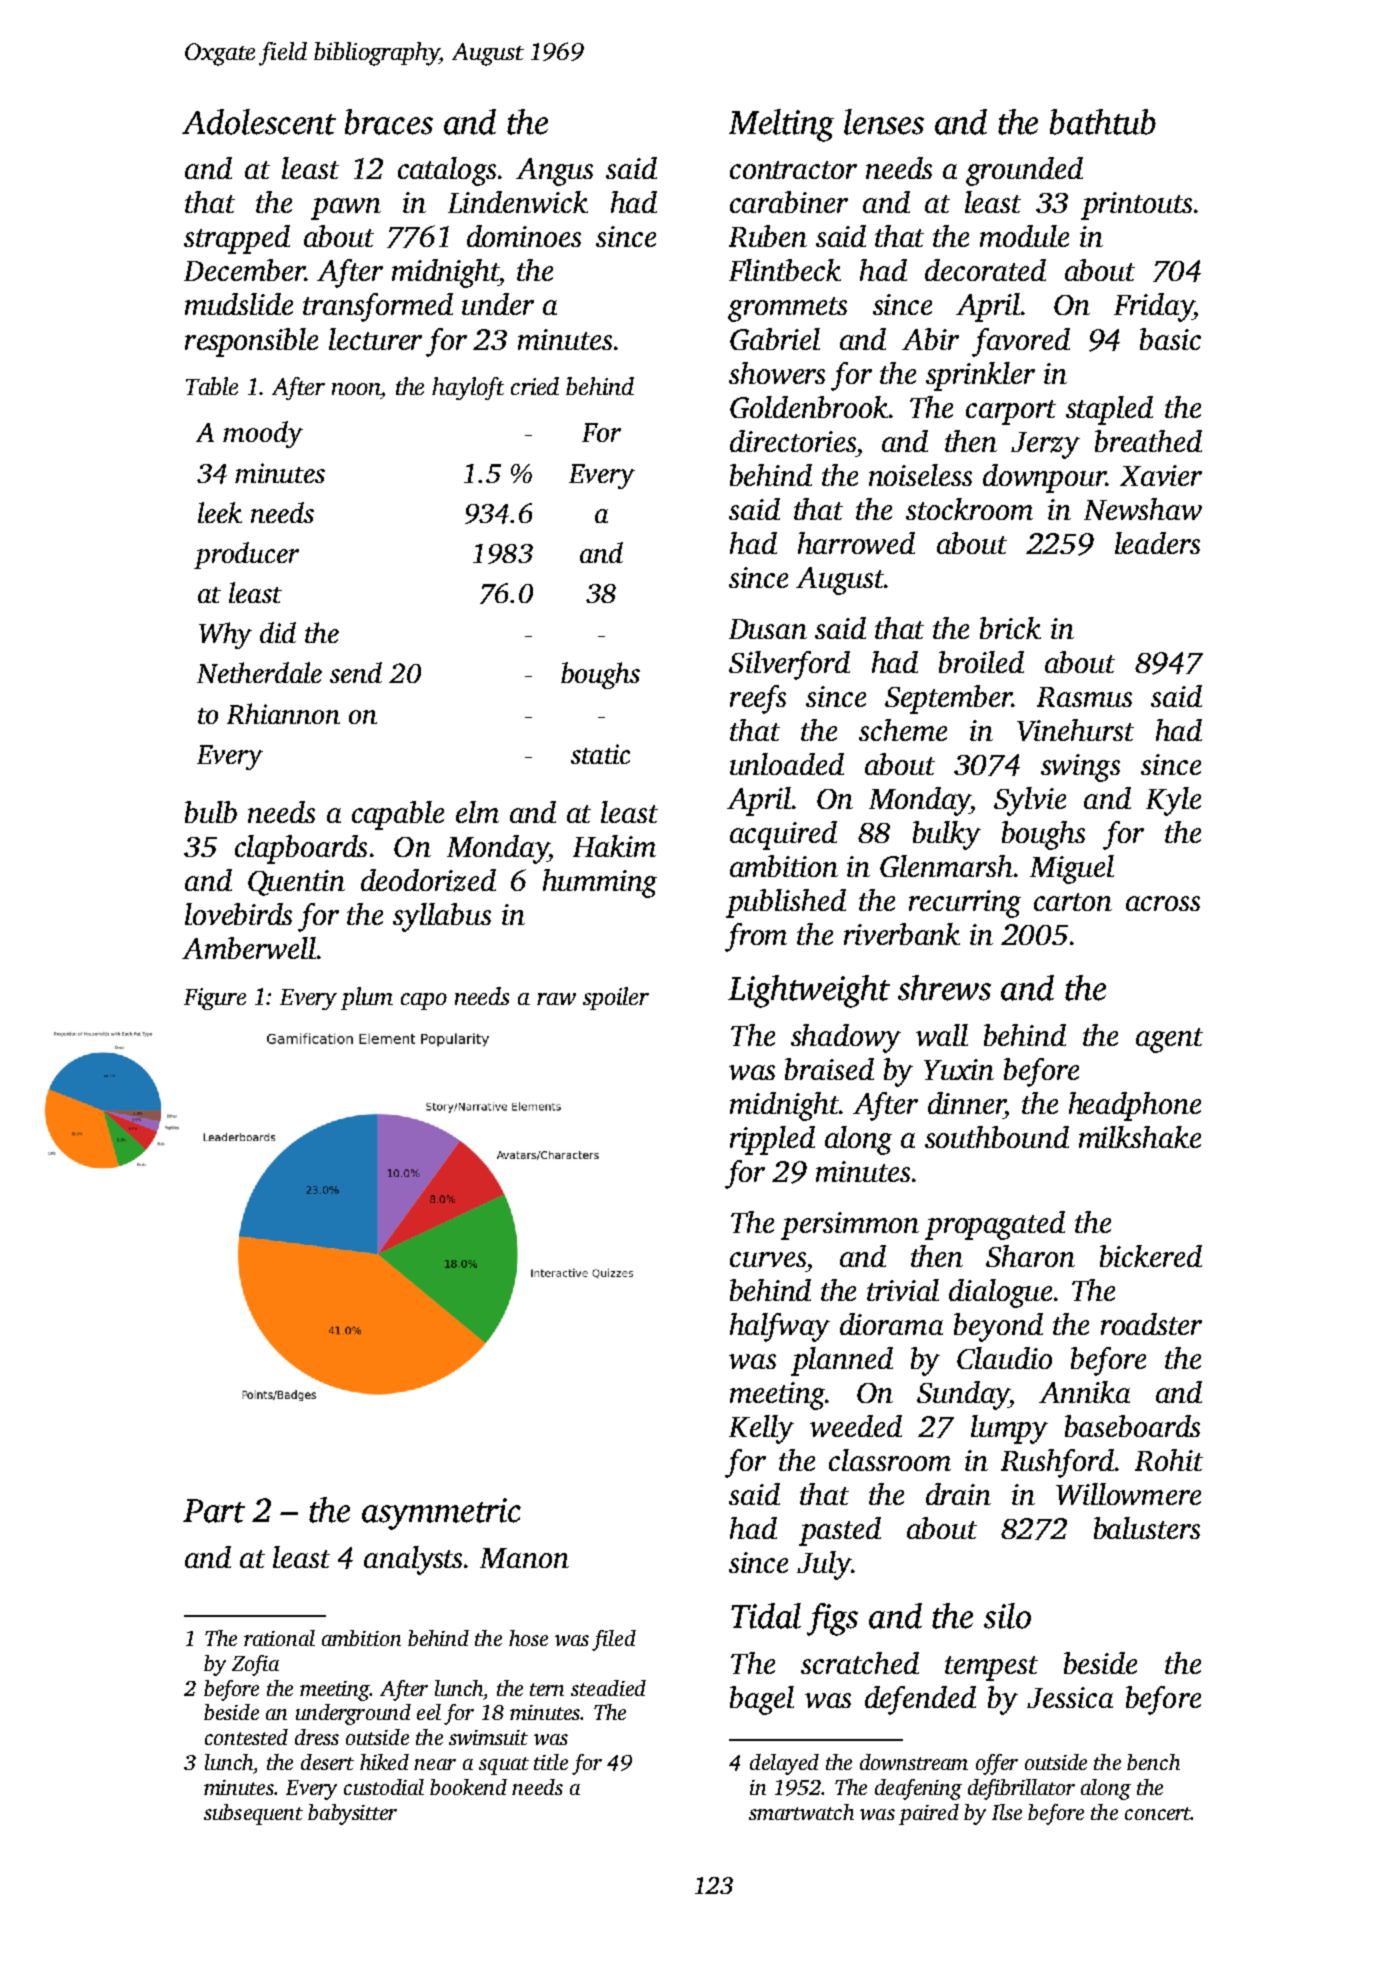  Describe the element at coordinates (535, 386) in the screenshot. I see `cried` at that location.
